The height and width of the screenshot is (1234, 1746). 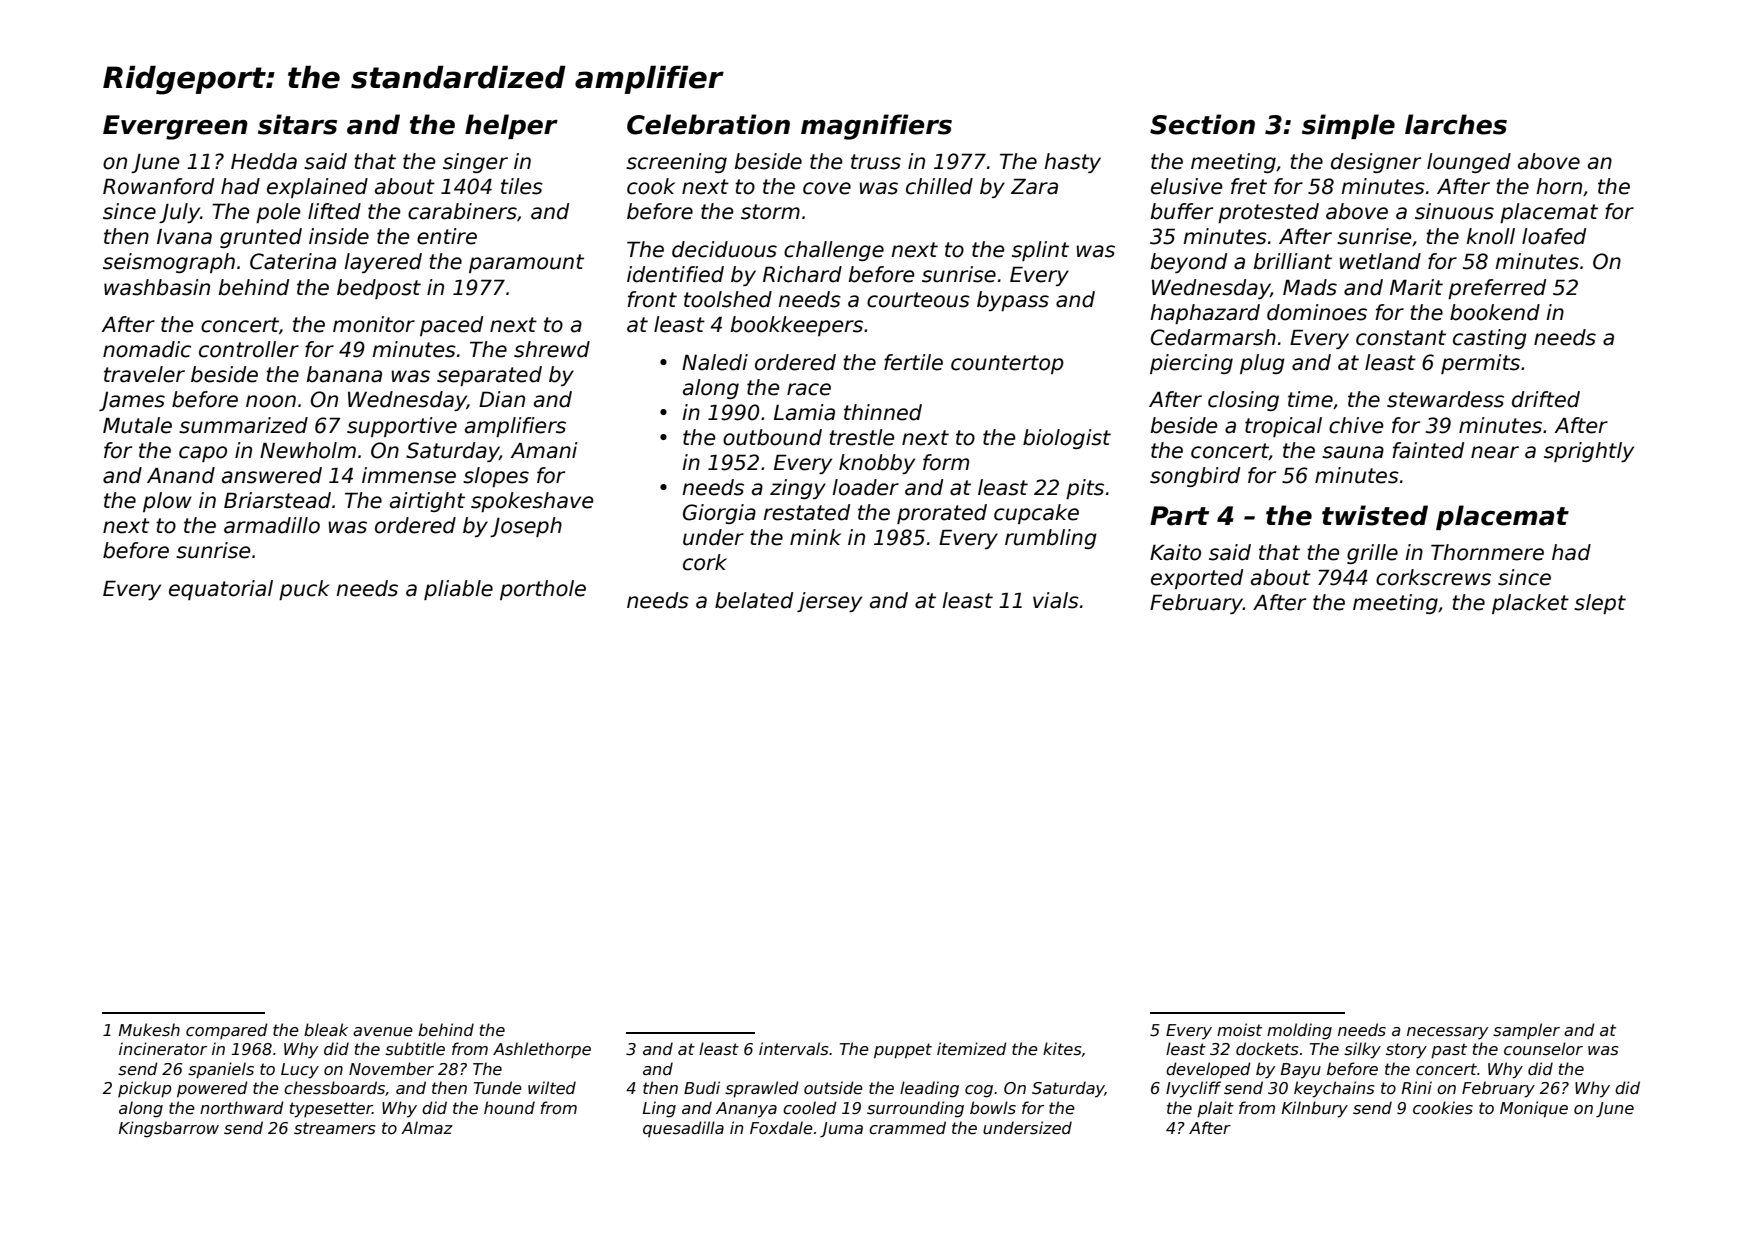 What do you see at coordinates (1317, 312) in the screenshot?
I see `dominoes` at bounding box center [1317, 312].
